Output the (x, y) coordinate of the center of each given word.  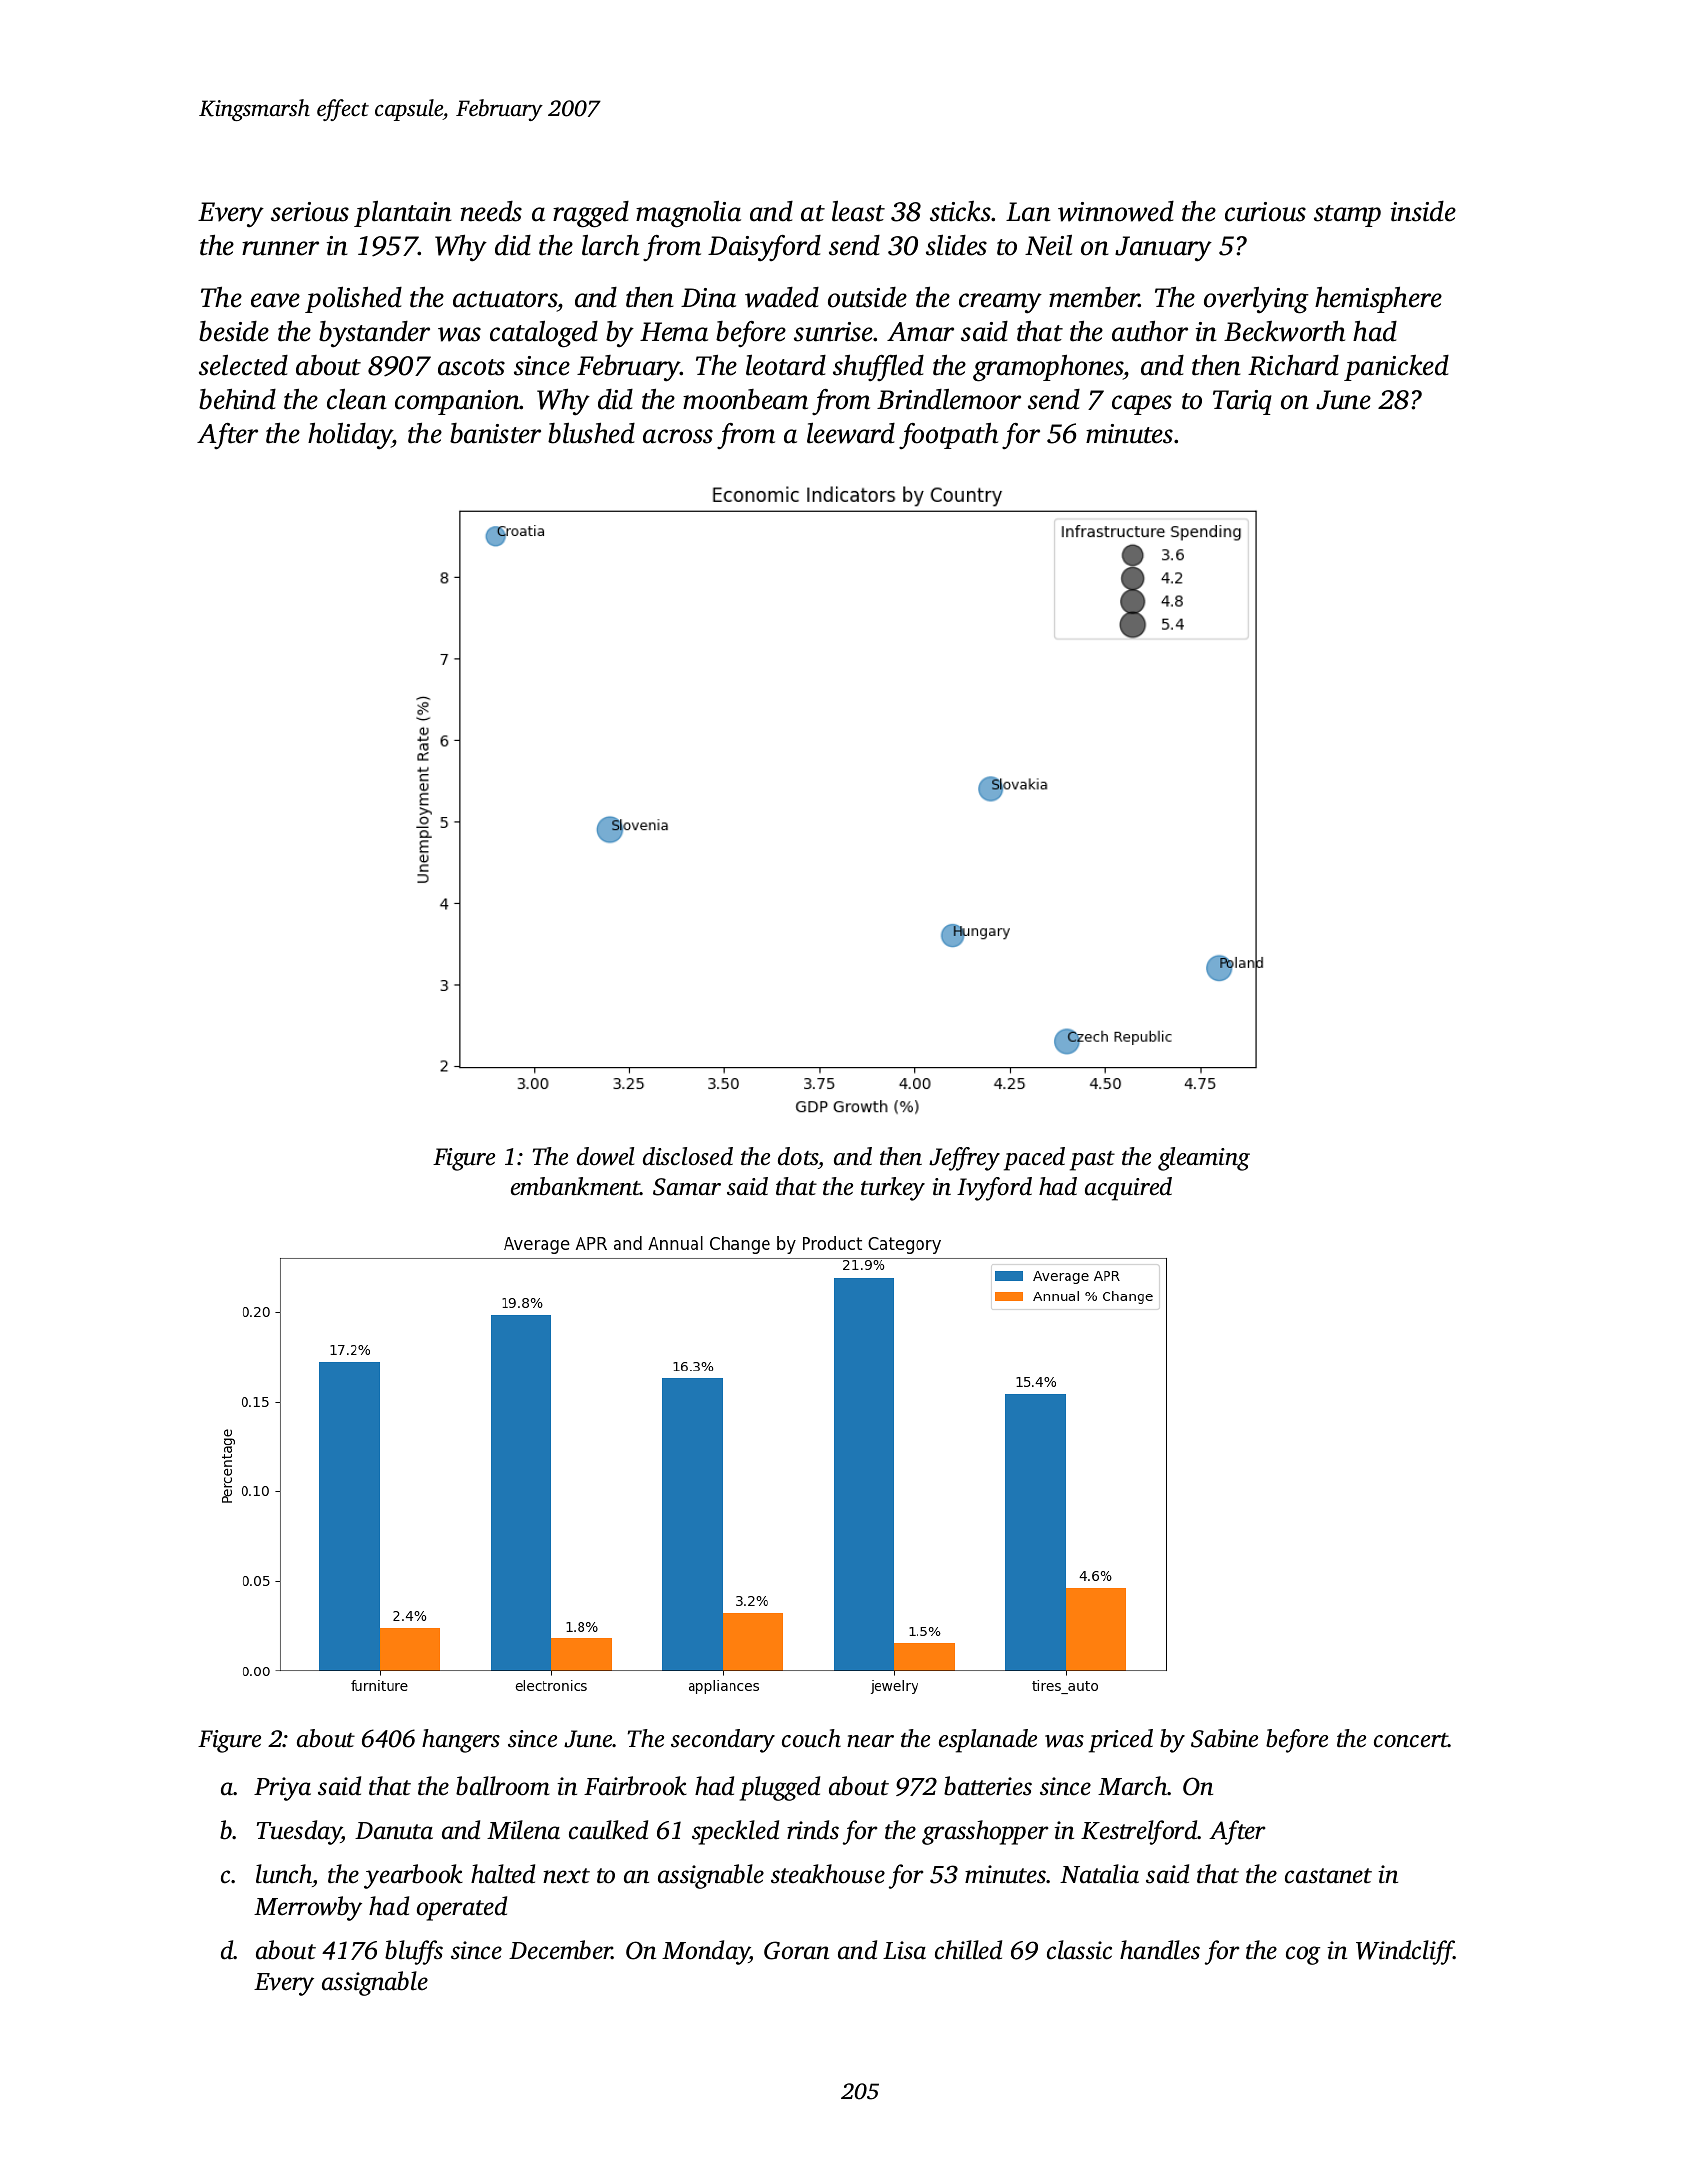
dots (798, 1156)
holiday (350, 436)
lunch (284, 1874)
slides (956, 245)
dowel (605, 1156)
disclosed (688, 1156)
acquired (1128, 1189)
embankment (576, 1186)
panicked (1396, 368)
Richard (1293, 365)
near (870, 1741)
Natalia (1099, 1874)
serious (310, 212)
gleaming (1204, 1159)
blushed (591, 433)
